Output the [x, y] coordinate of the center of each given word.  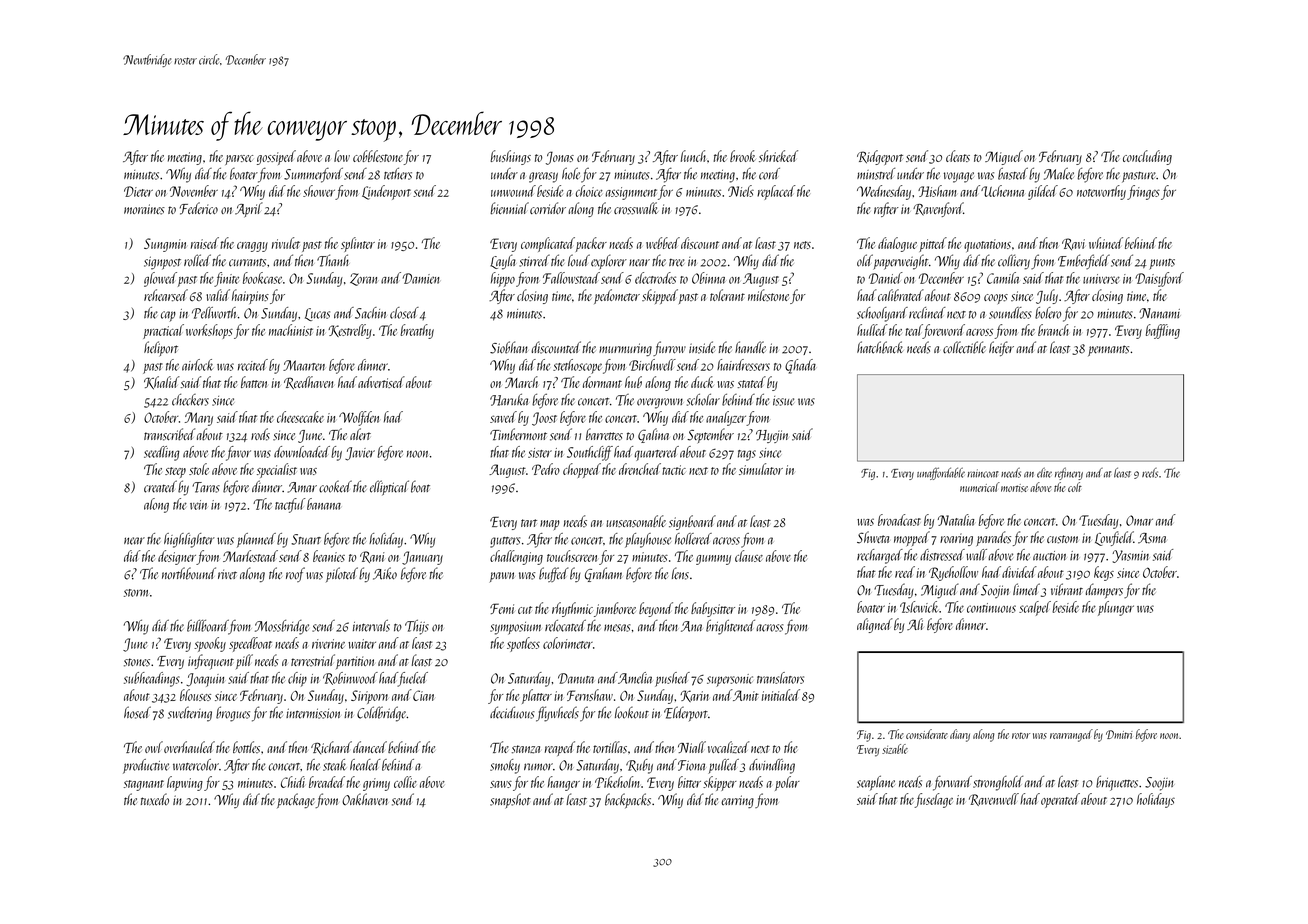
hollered [693, 539]
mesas [617, 628]
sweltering [190, 714]
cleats [958, 156]
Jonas [560, 158]
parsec [239, 160]
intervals [371, 625]
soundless [1010, 313]
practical [163, 331]
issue [783, 401]
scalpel [1035, 608]
